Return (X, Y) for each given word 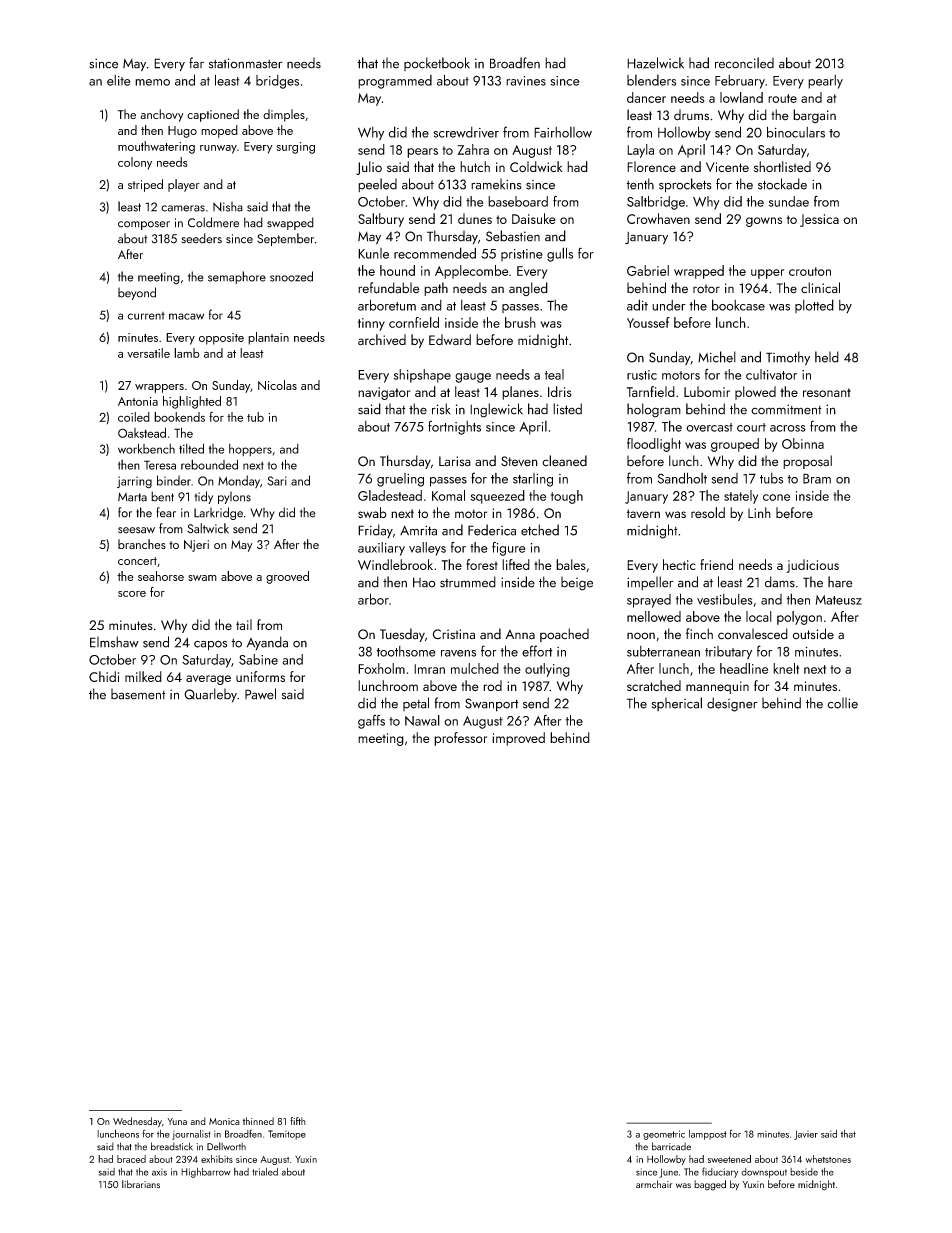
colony (135, 163)
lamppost (708, 1135)
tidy (203, 497)
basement (138, 694)
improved (518, 739)
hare (840, 582)
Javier (806, 1135)
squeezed (497, 497)
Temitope (287, 1135)
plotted (814, 306)
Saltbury (381, 220)
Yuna (177, 1121)
